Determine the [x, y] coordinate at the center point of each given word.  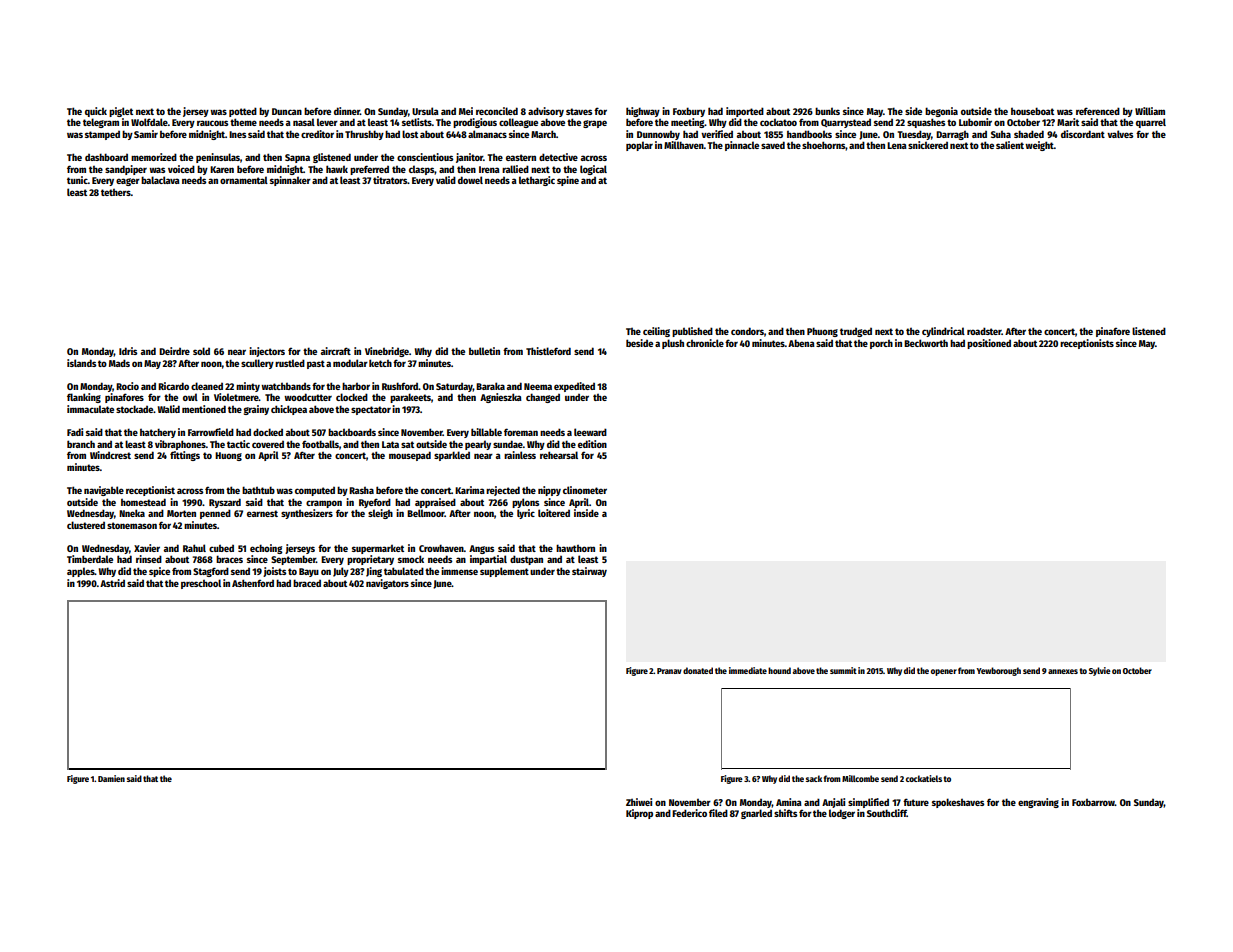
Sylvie [1100, 671]
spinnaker [290, 181]
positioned [989, 344]
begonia [941, 112]
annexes [1063, 671]
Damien [111, 778]
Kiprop [639, 814]
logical [593, 170]
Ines [237, 134]
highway [643, 112]
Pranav [669, 671]
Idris [128, 351]
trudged [856, 332]
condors [747, 331]
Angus [481, 549]
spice [159, 572]
